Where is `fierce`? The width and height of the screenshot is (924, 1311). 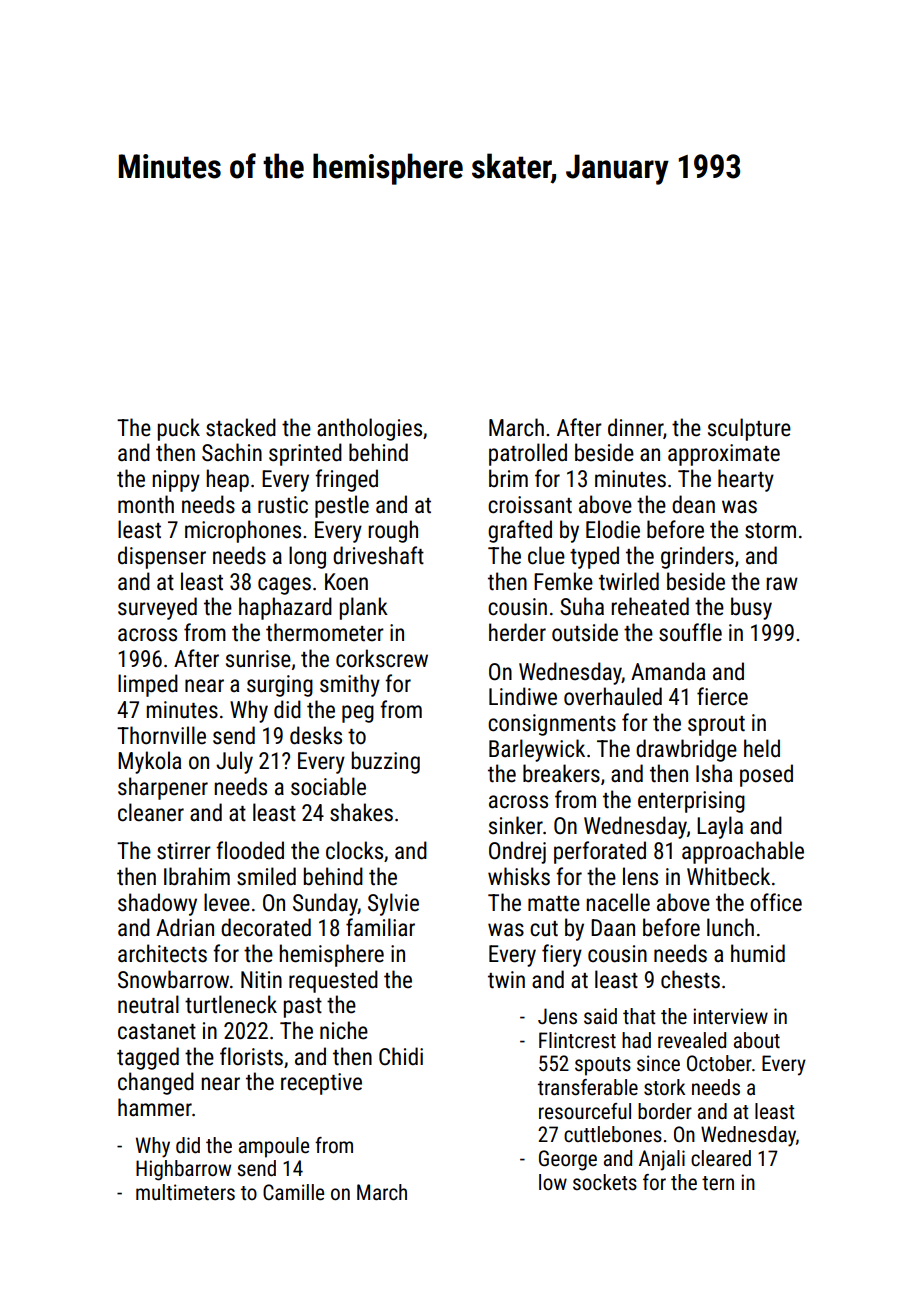 fierce is located at coordinates (722, 696).
